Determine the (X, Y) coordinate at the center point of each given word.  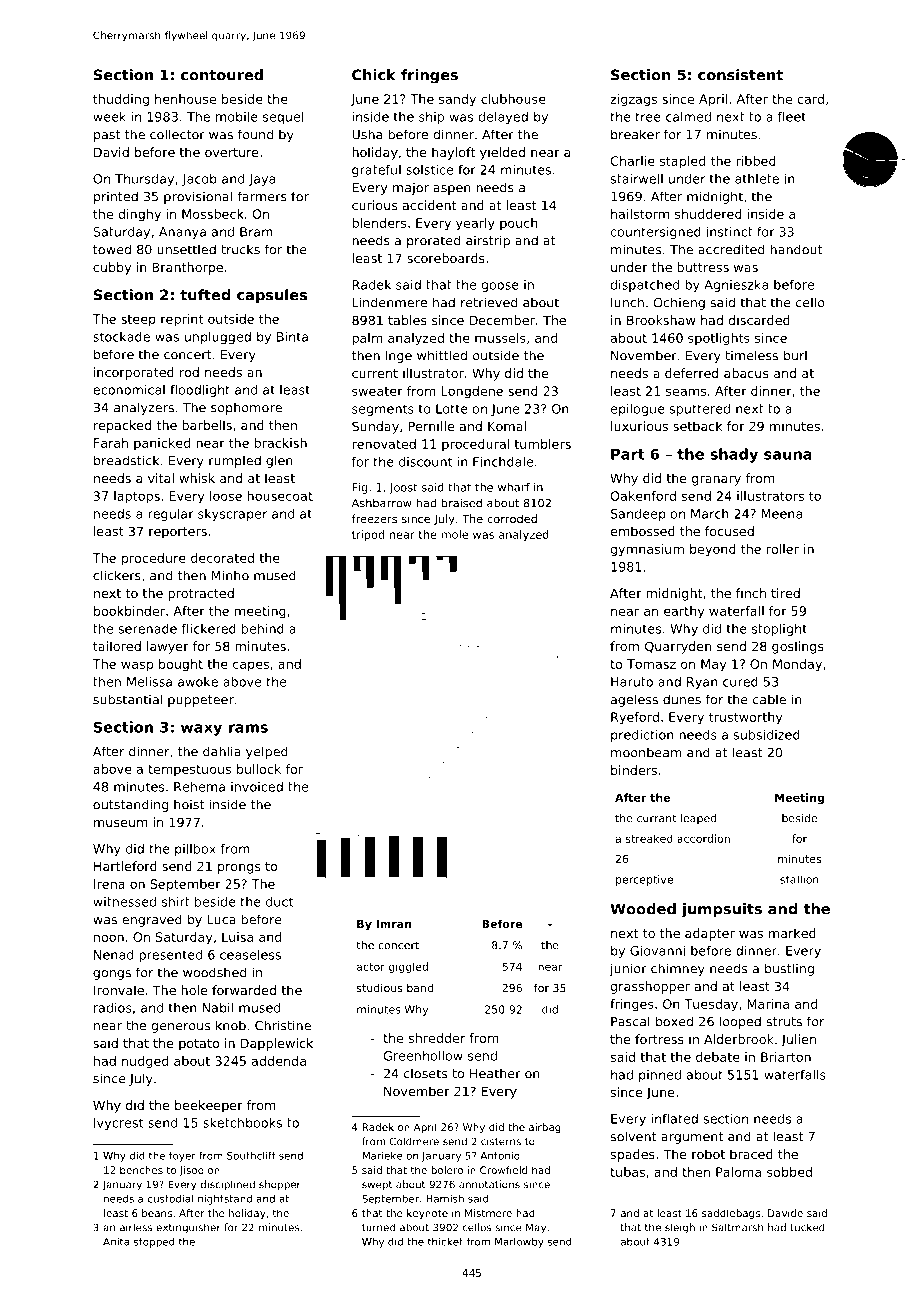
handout (796, 249)
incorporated (134, 373)
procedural (475, 445)
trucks (240, 249)
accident (429, 205)
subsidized (766, 735)
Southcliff (251, 1156)
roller (783, 549)
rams (248, 728)
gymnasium (647, 550)
